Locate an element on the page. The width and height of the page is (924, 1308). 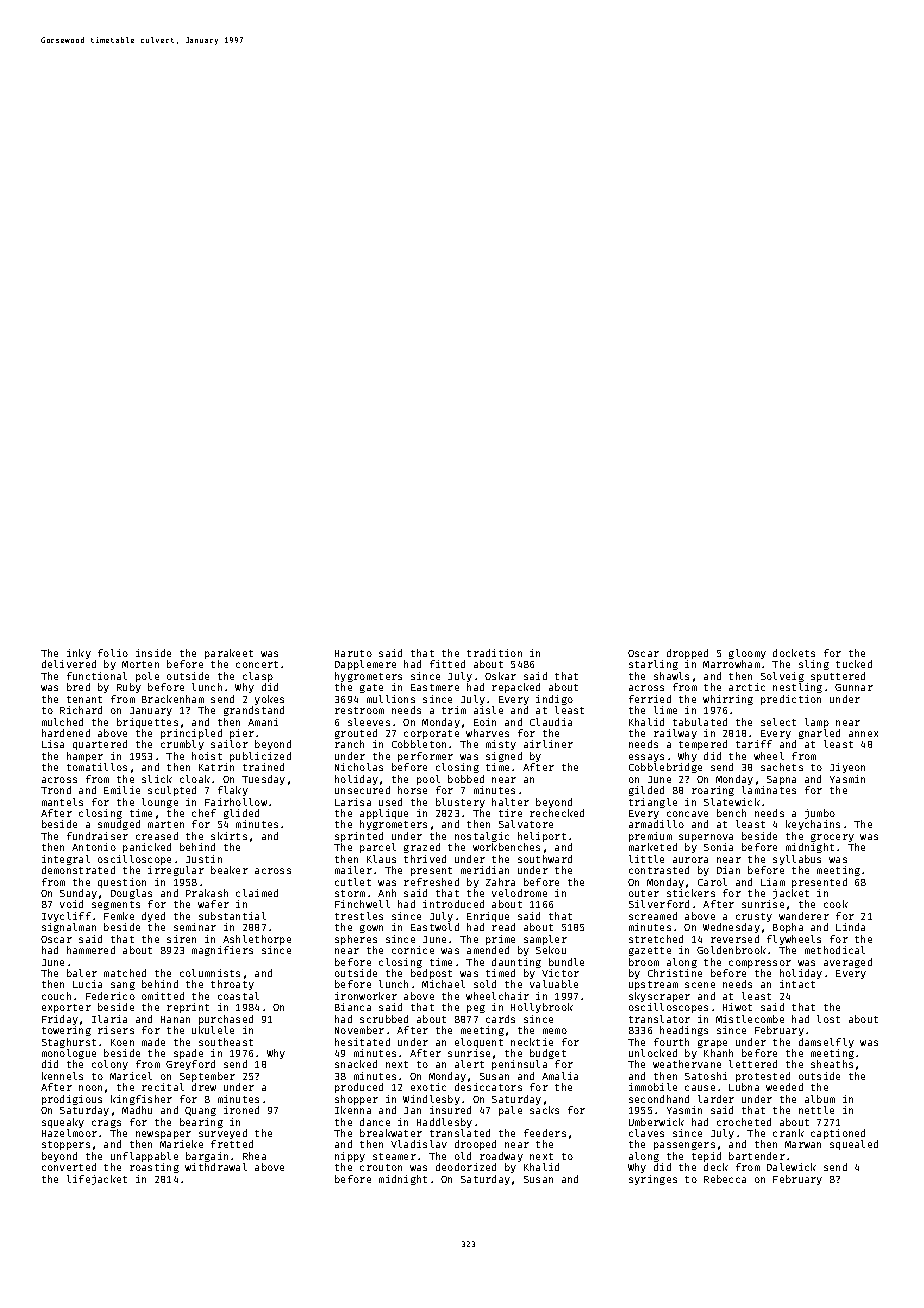
grazed is located at coordinates (422, 848).
